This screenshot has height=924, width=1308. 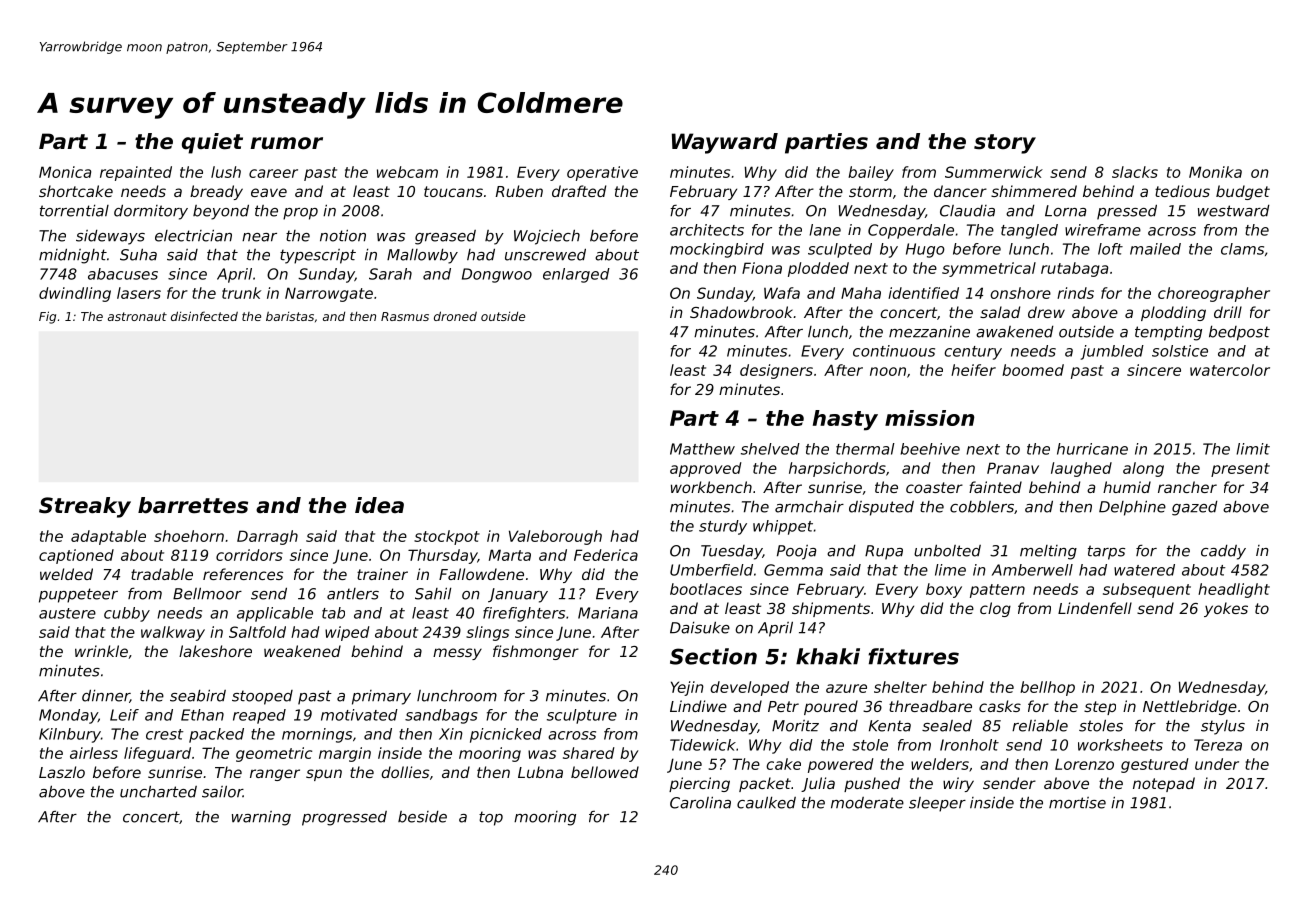 I want to click on progressed, so click(x=344, y=818).
